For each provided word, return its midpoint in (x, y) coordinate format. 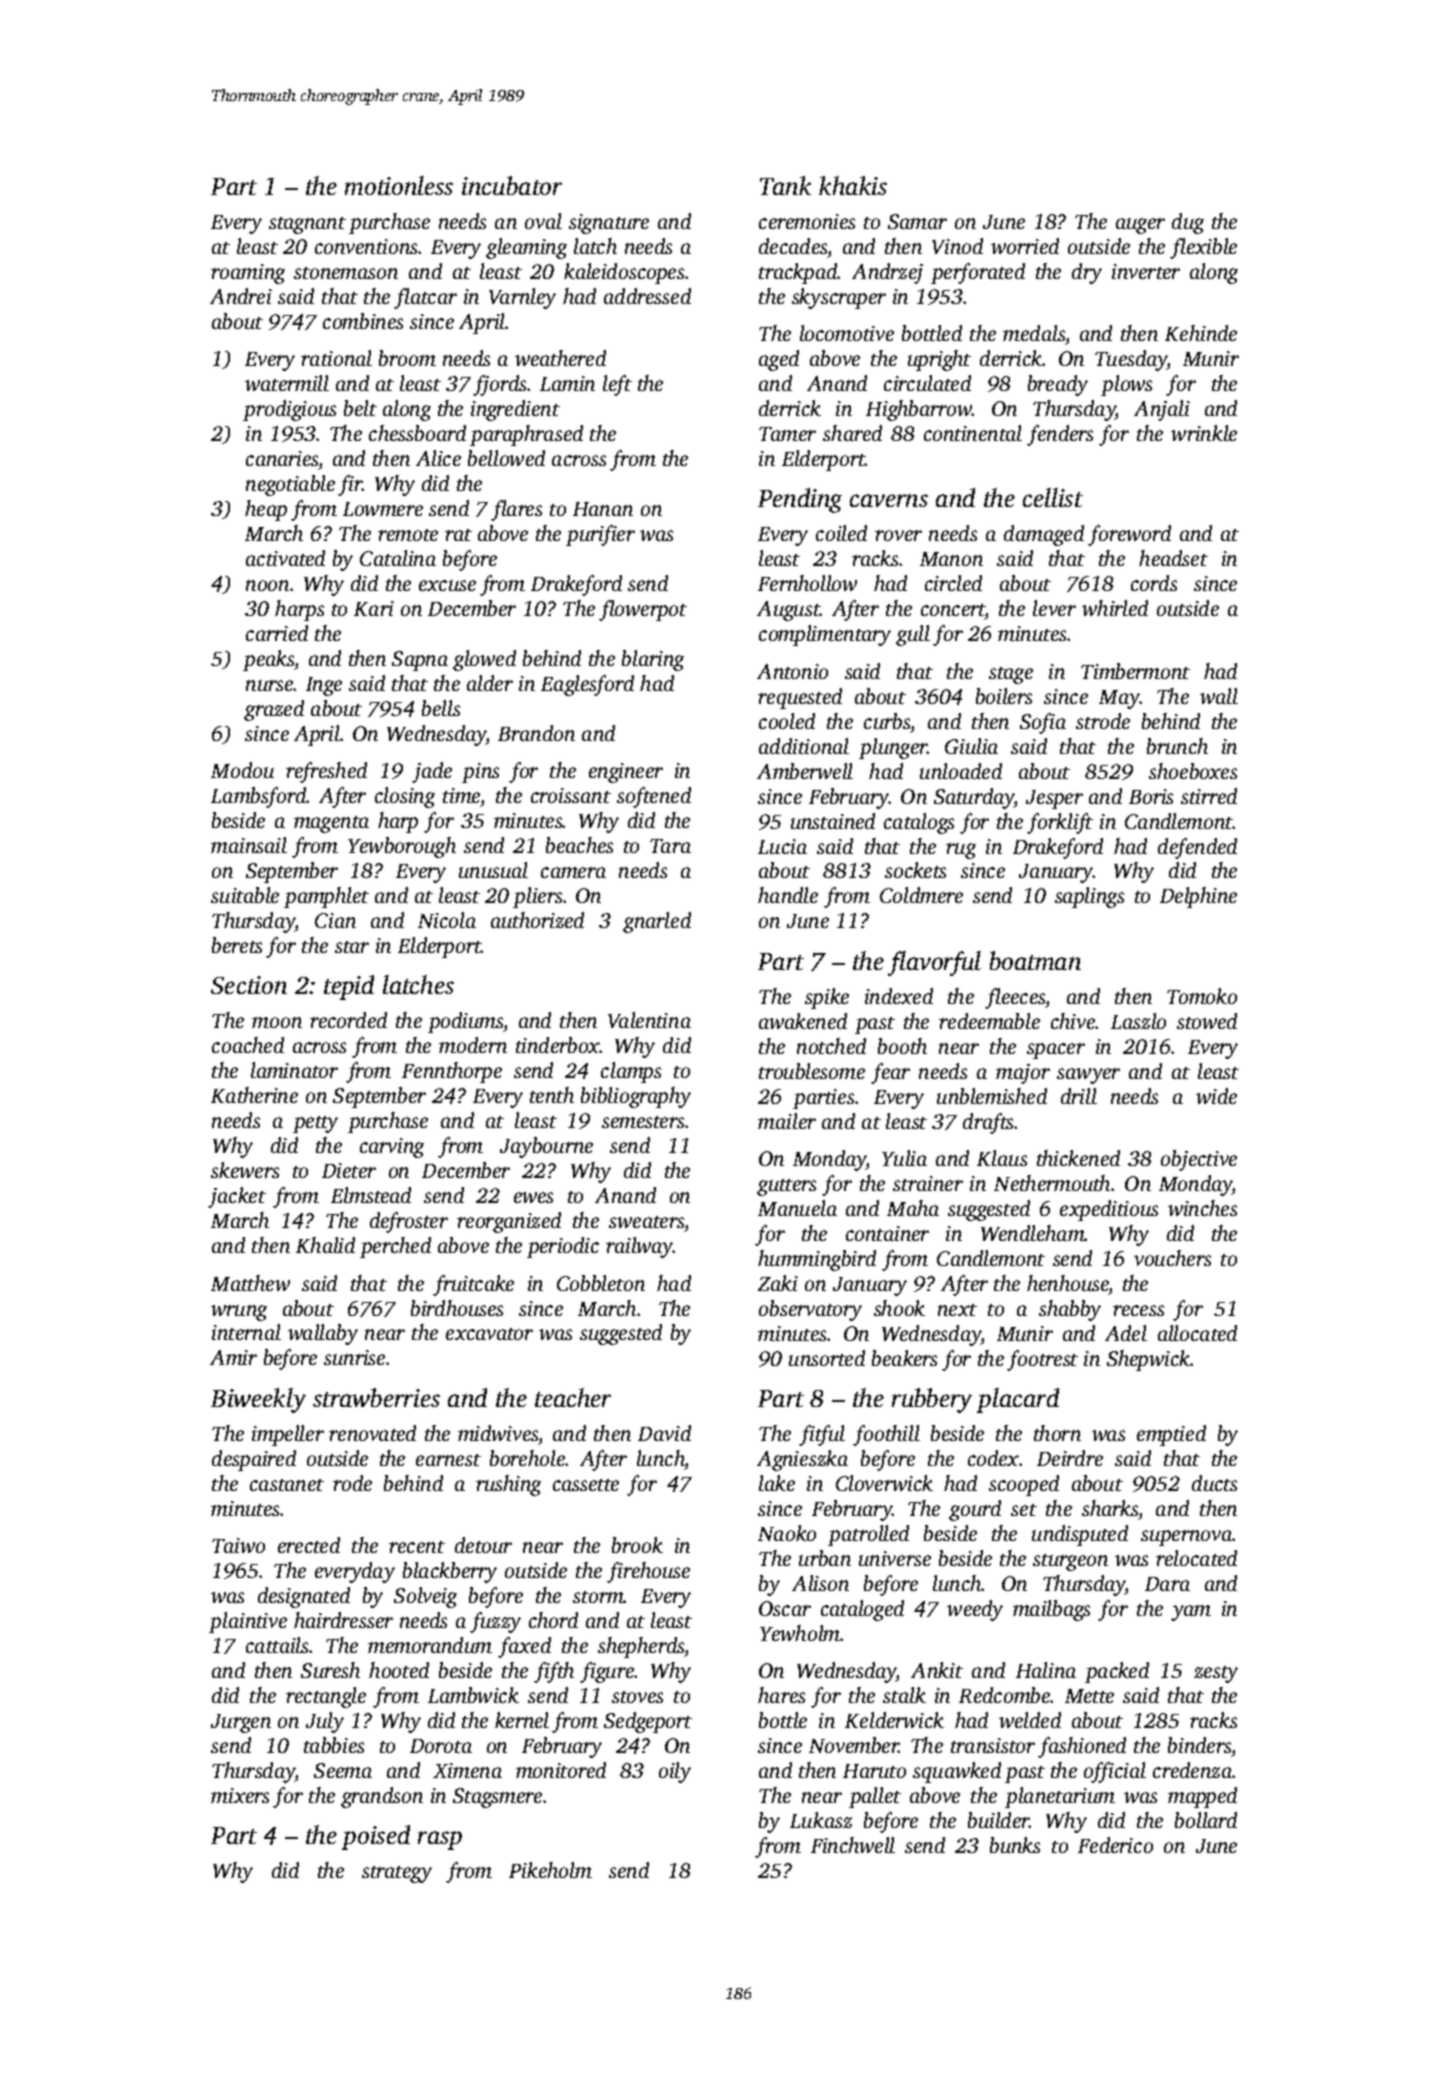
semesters (643, 1122)
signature (609, 224)
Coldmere (921, 895)
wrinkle (1204, 433)
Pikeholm (550, 1870)
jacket (237, 1197)
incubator (512, 185)
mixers (240, 1795)
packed (1117, 1672)
